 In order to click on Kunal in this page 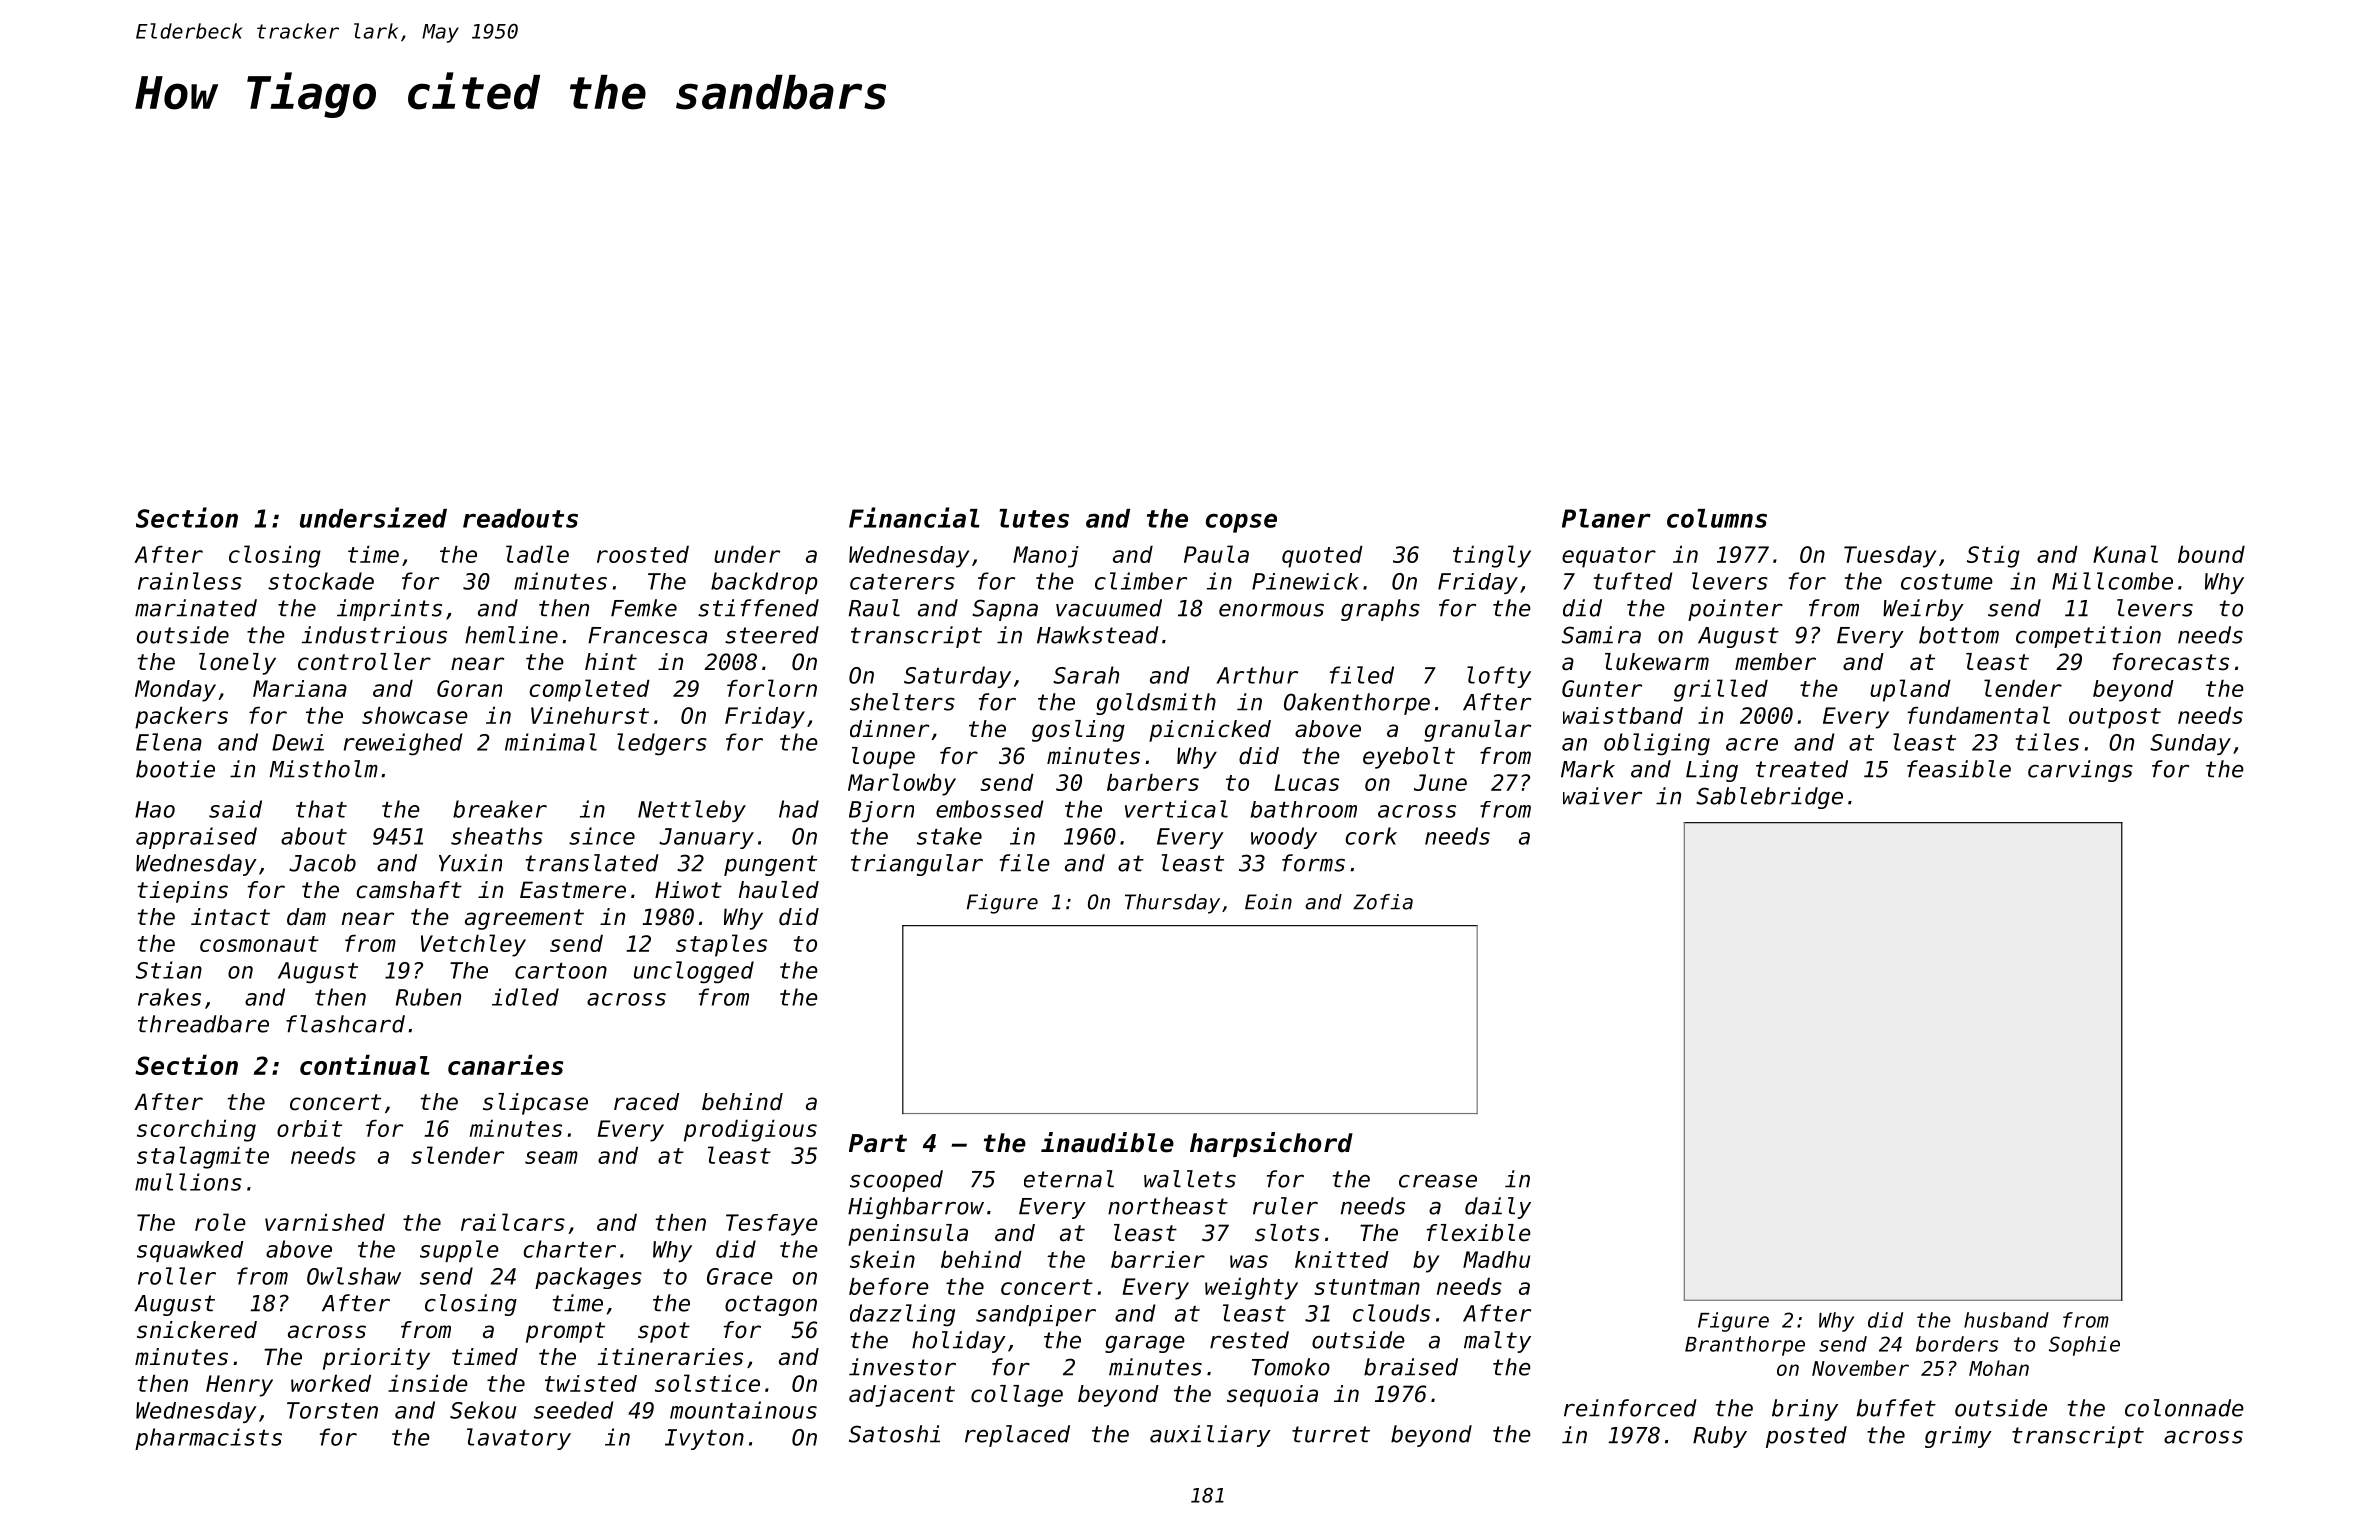, I will do `click(2125, 554)`.
